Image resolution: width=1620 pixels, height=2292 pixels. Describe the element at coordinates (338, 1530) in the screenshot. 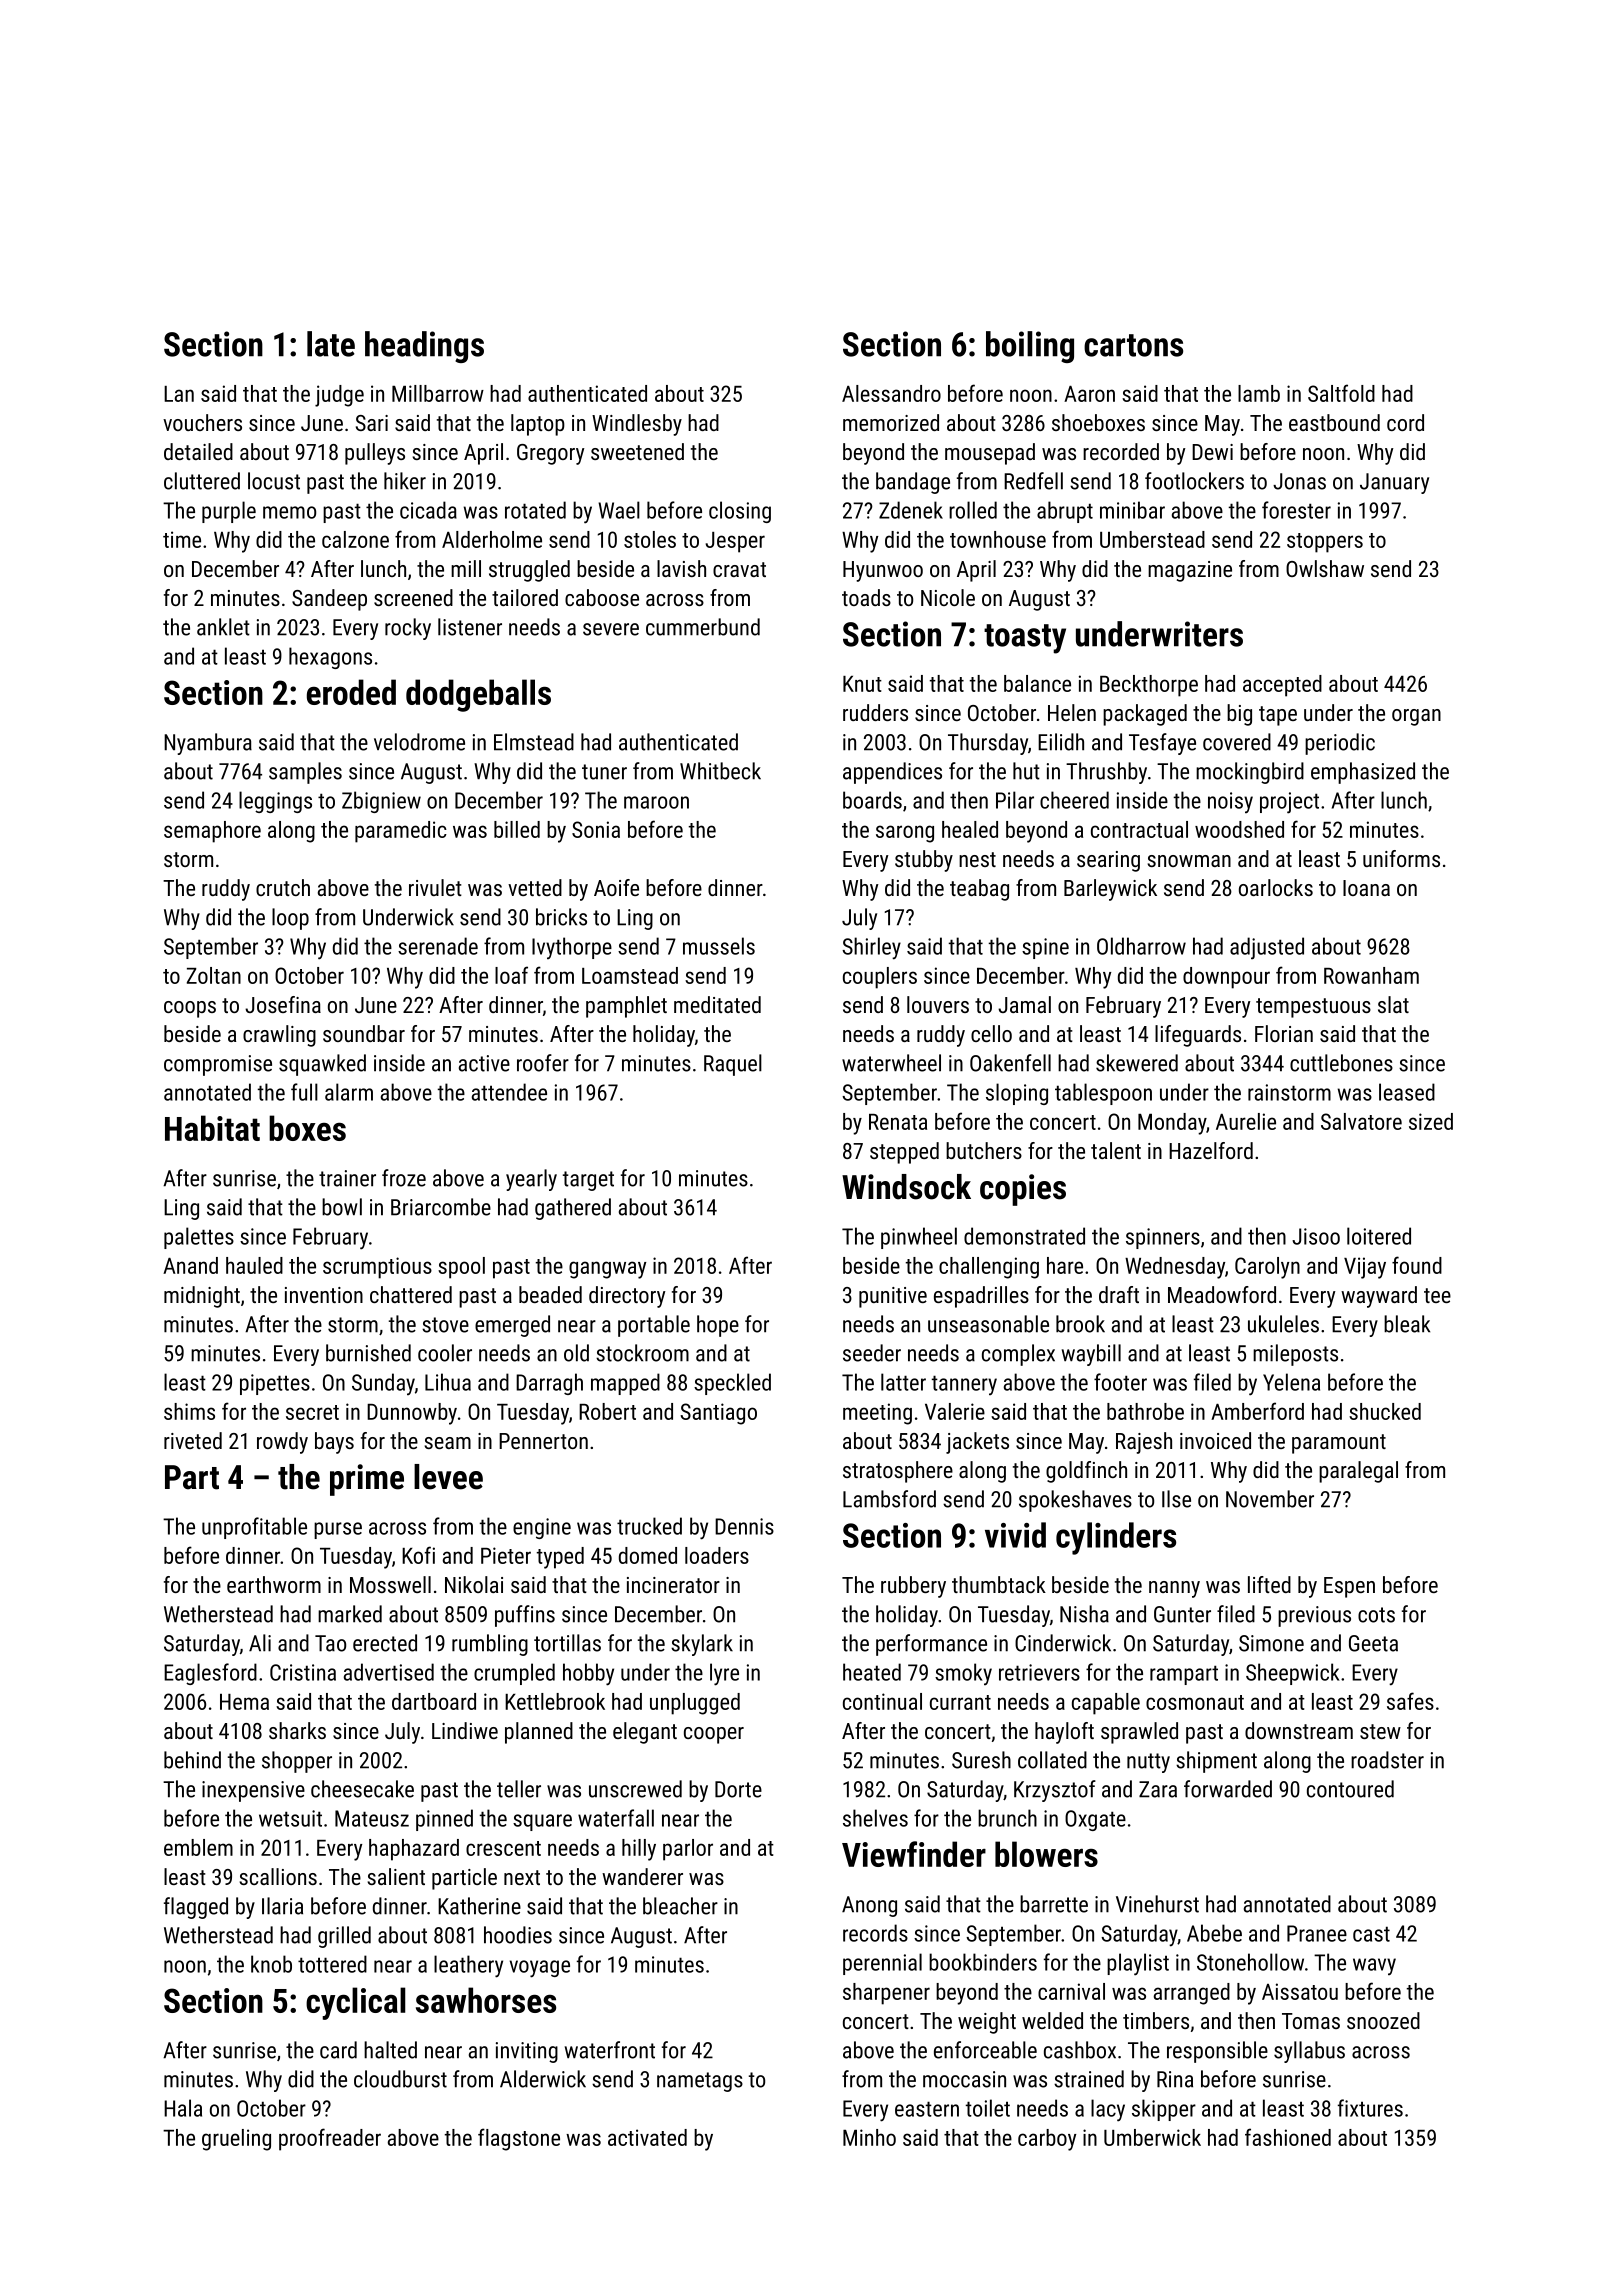

I see `purse` at that location.
